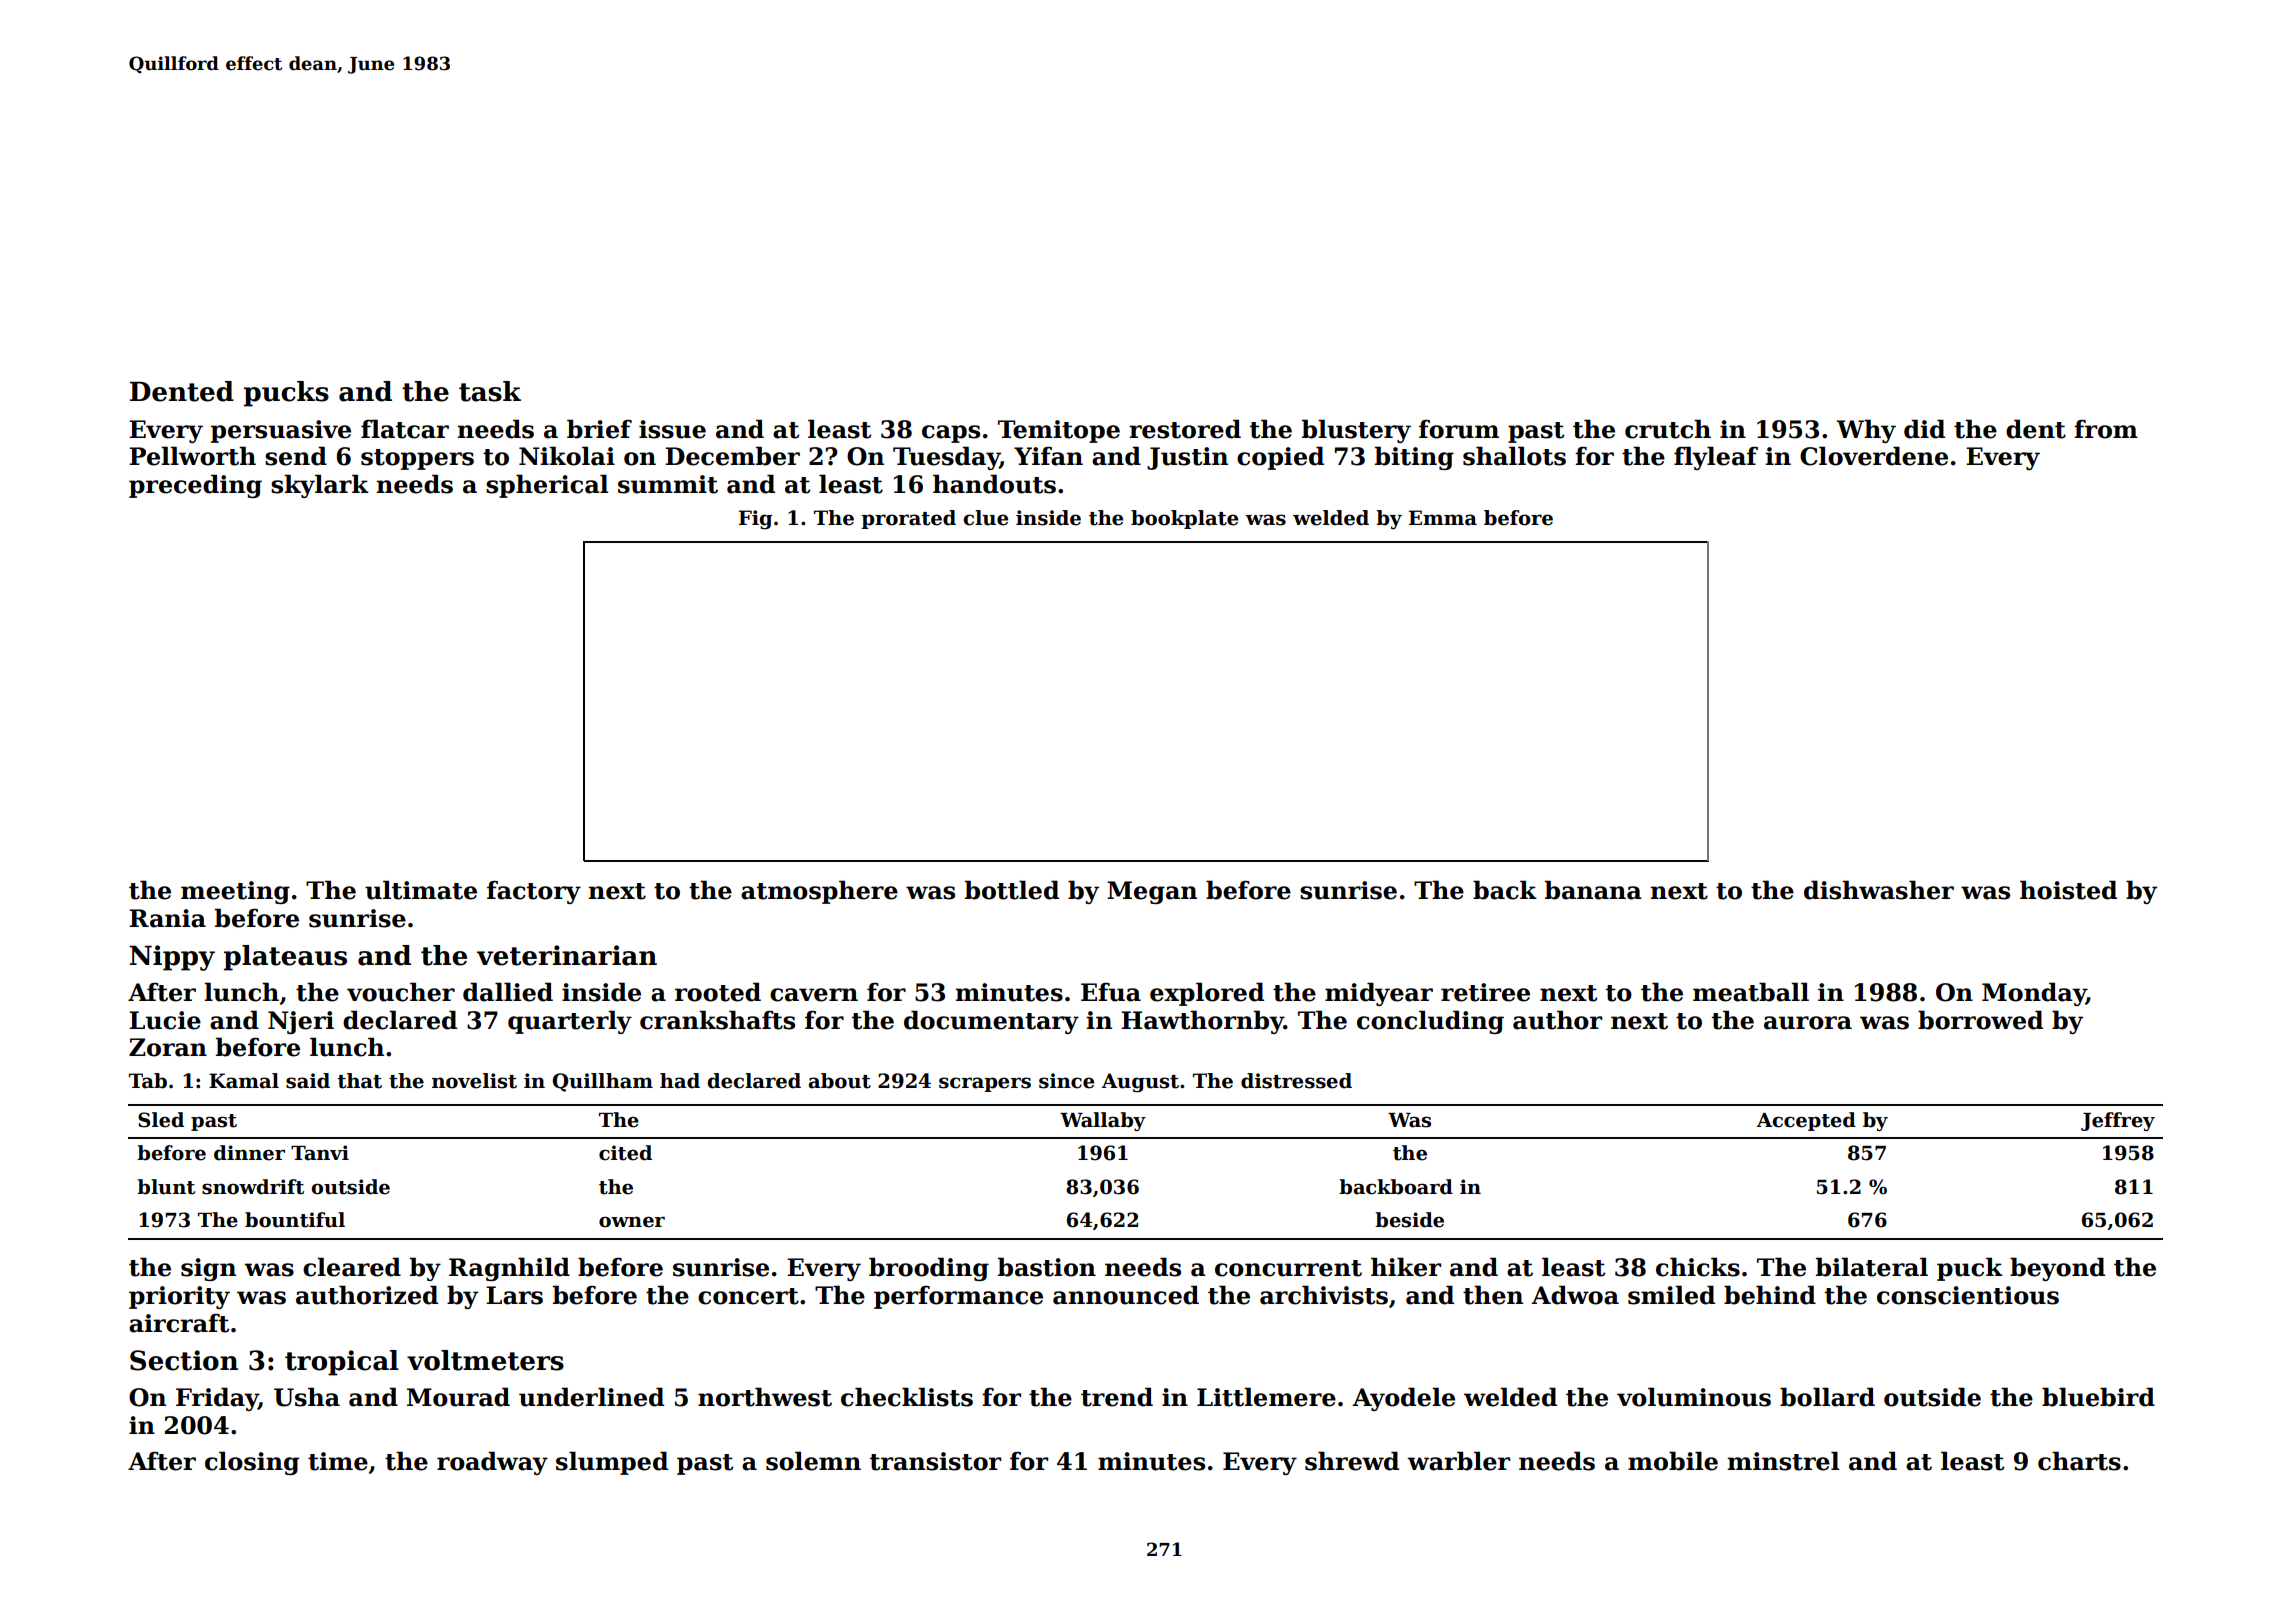 The image size is (2292, 1620). I want to click on Megan, so click(1152, 892).
